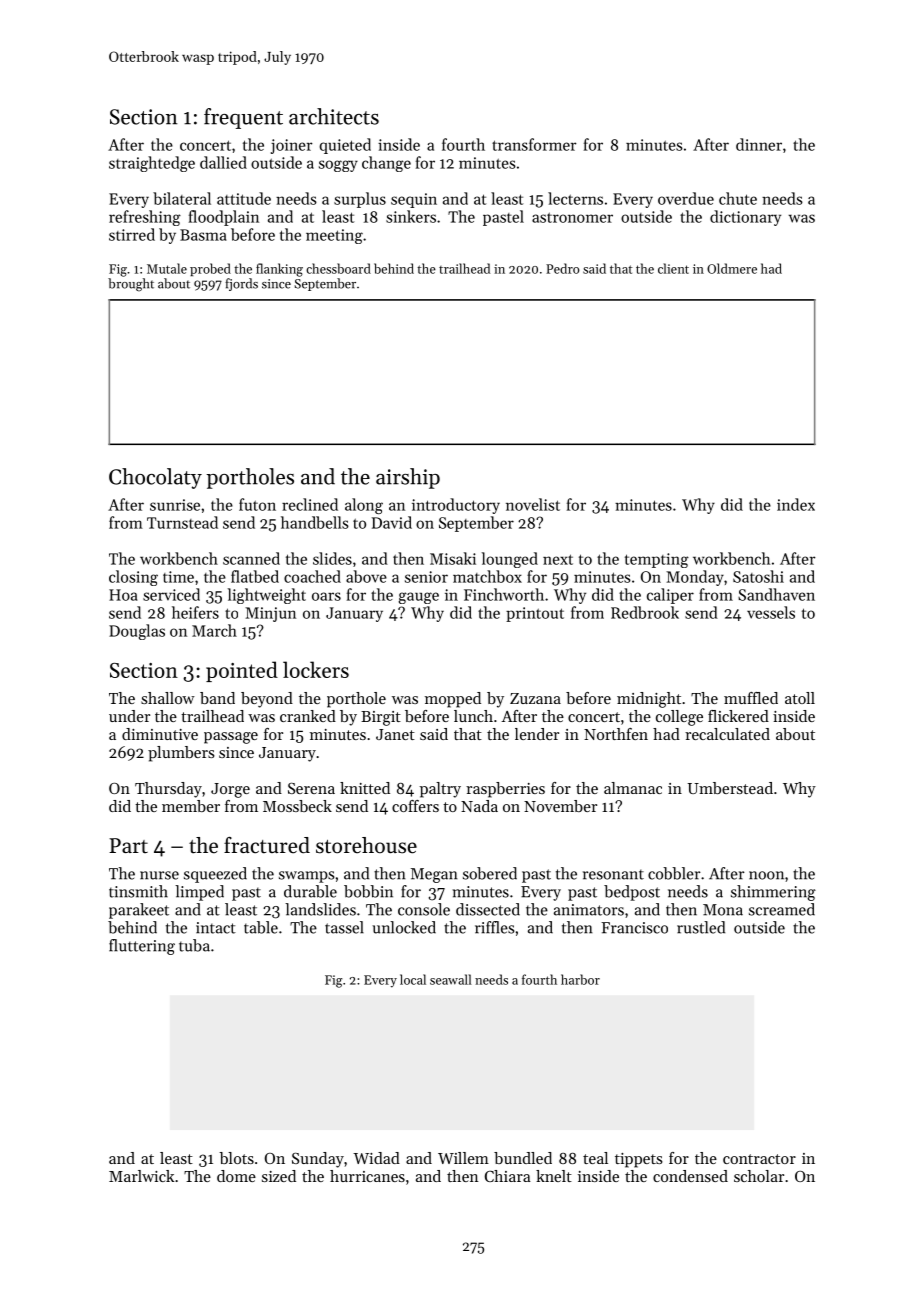 Image resolution: width=924 pixels, height=1308 pixels. What do you see at coordinates (415, 806) in the screenshot?
I see `coffers` at bounding box center [415, 806].
